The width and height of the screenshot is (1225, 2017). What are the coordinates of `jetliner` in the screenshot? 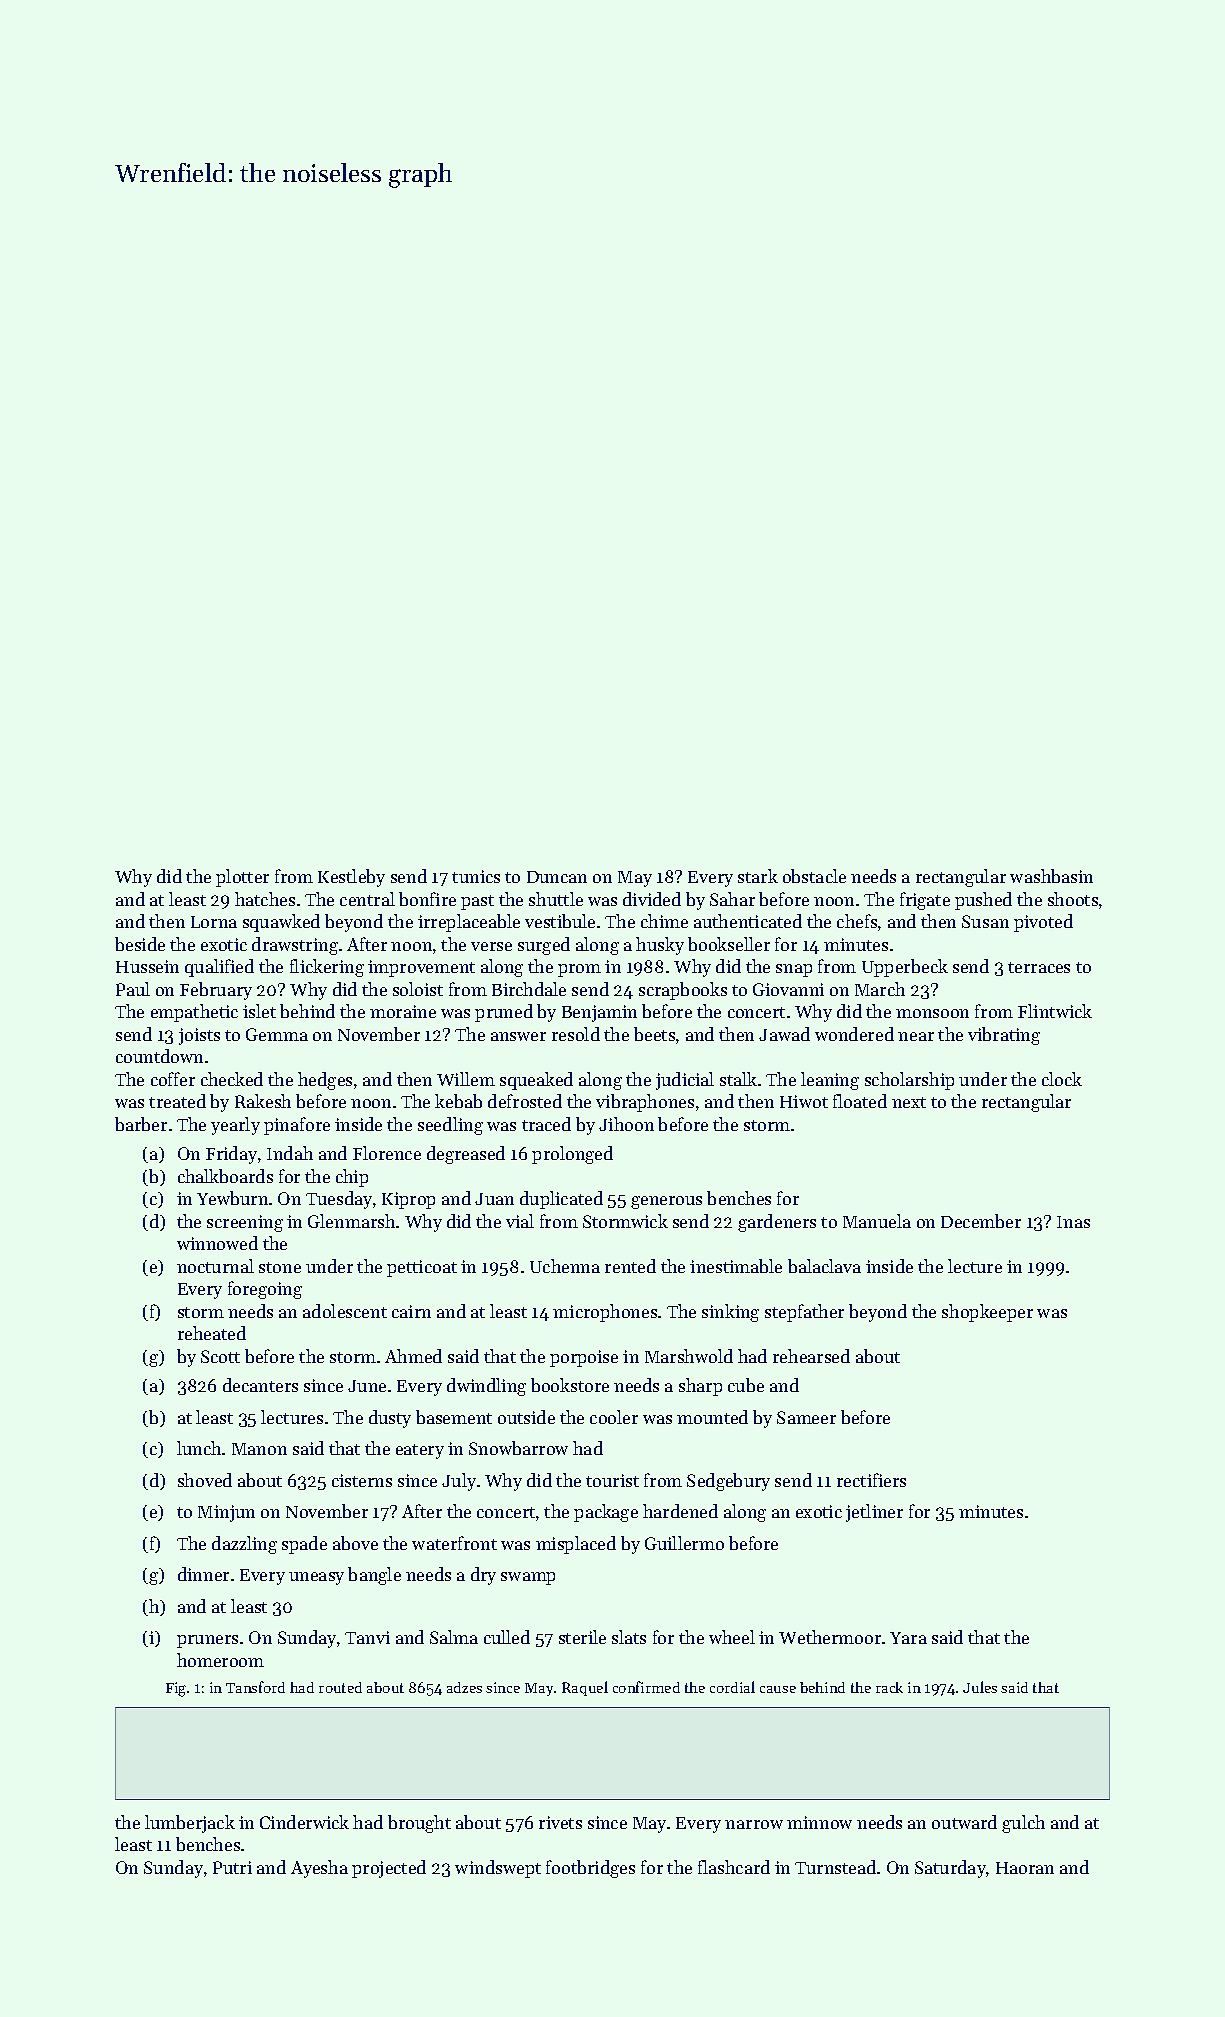 It's located at (874, 1513).
